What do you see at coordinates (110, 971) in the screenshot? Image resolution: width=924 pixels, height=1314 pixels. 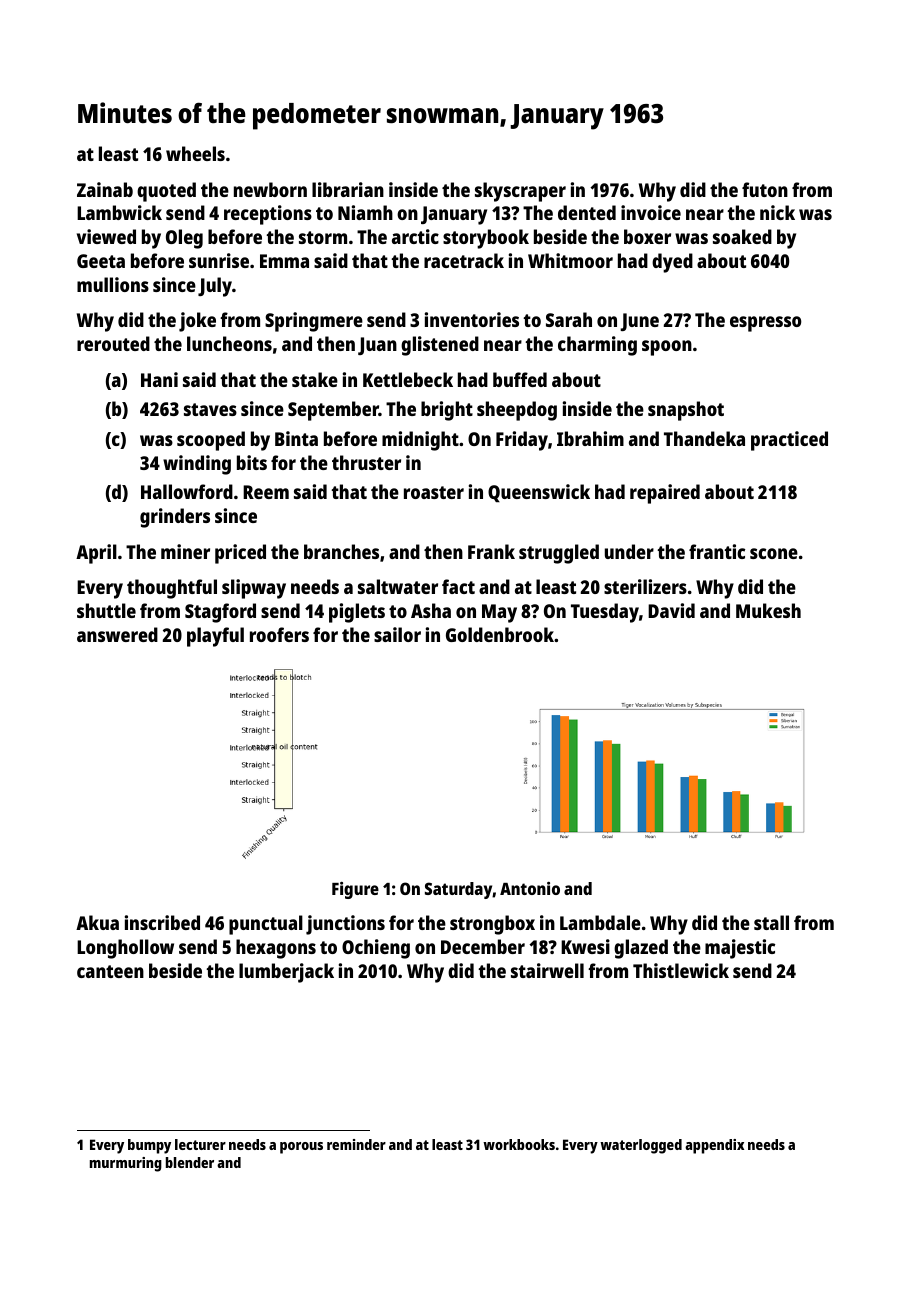 I see `canteen` at bounding box center [110, 971].
